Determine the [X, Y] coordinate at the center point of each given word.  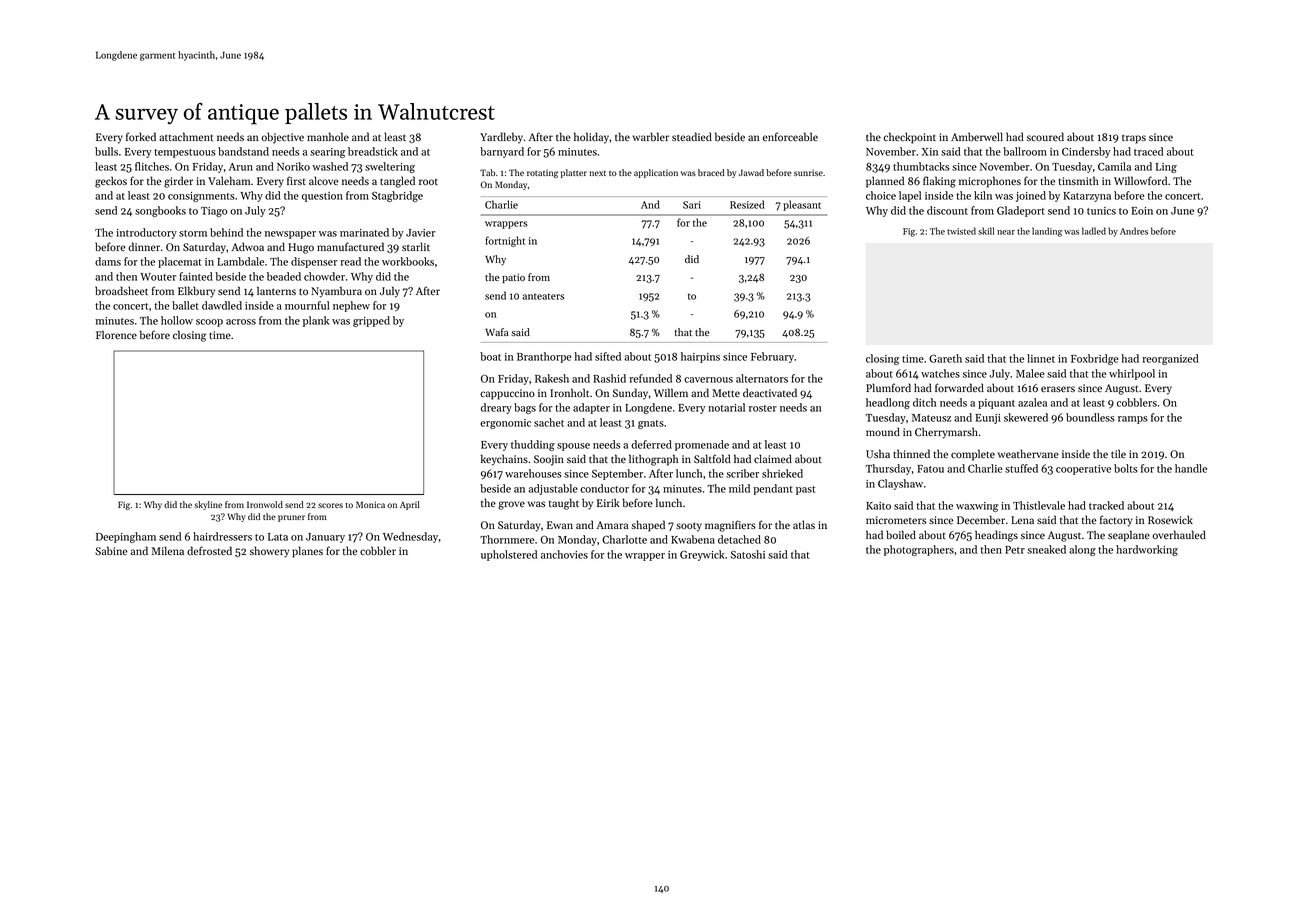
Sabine [111, 550]
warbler [651, 136]
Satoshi [748, 554]
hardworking [1147, 550]
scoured [1045, 136]
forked [141, 136]
